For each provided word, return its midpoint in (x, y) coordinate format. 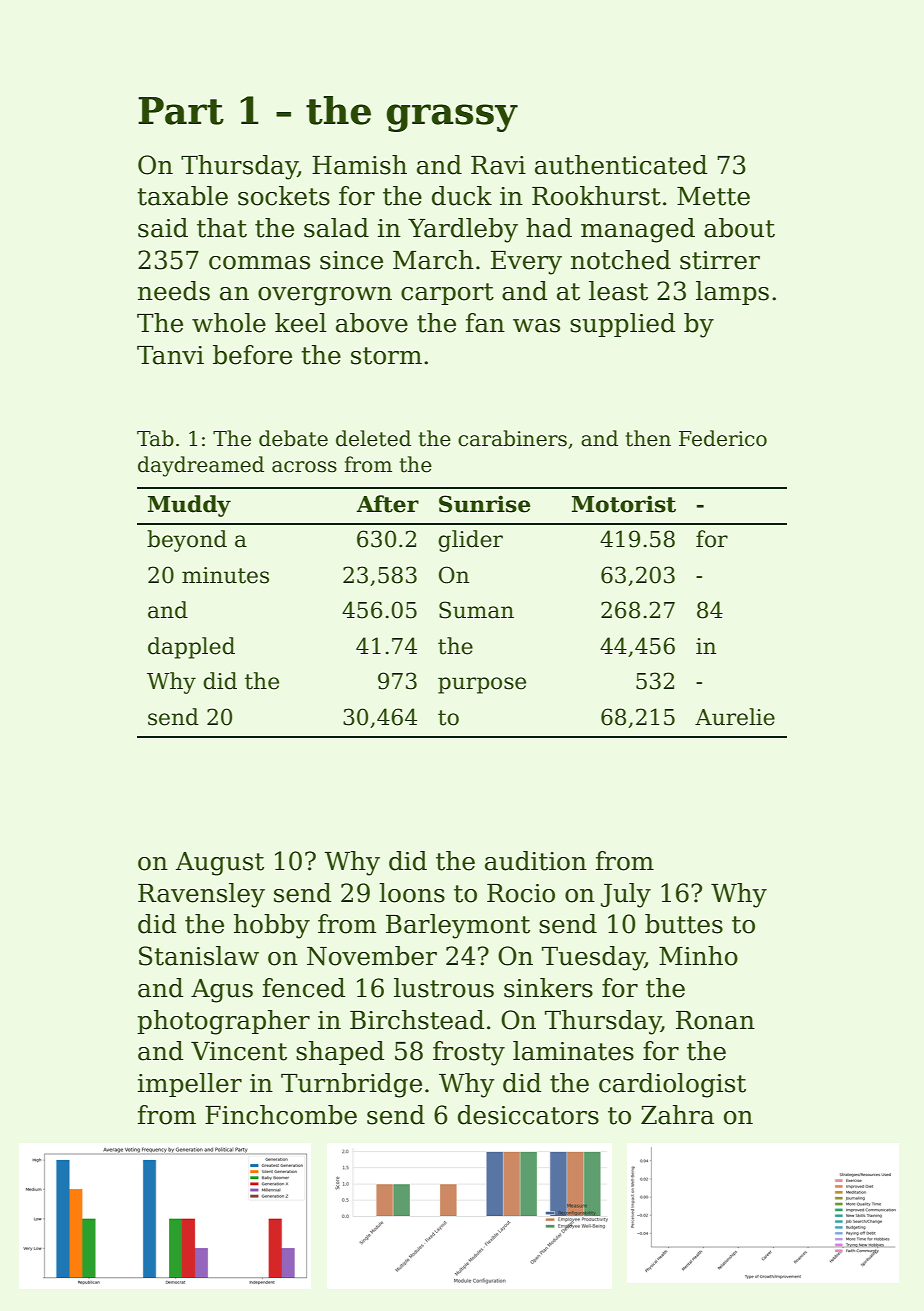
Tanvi (170, 355)
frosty (469, 1053)
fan (485, 323)
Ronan (715, 1020)
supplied (622, 325)
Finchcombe (281, 1115)
